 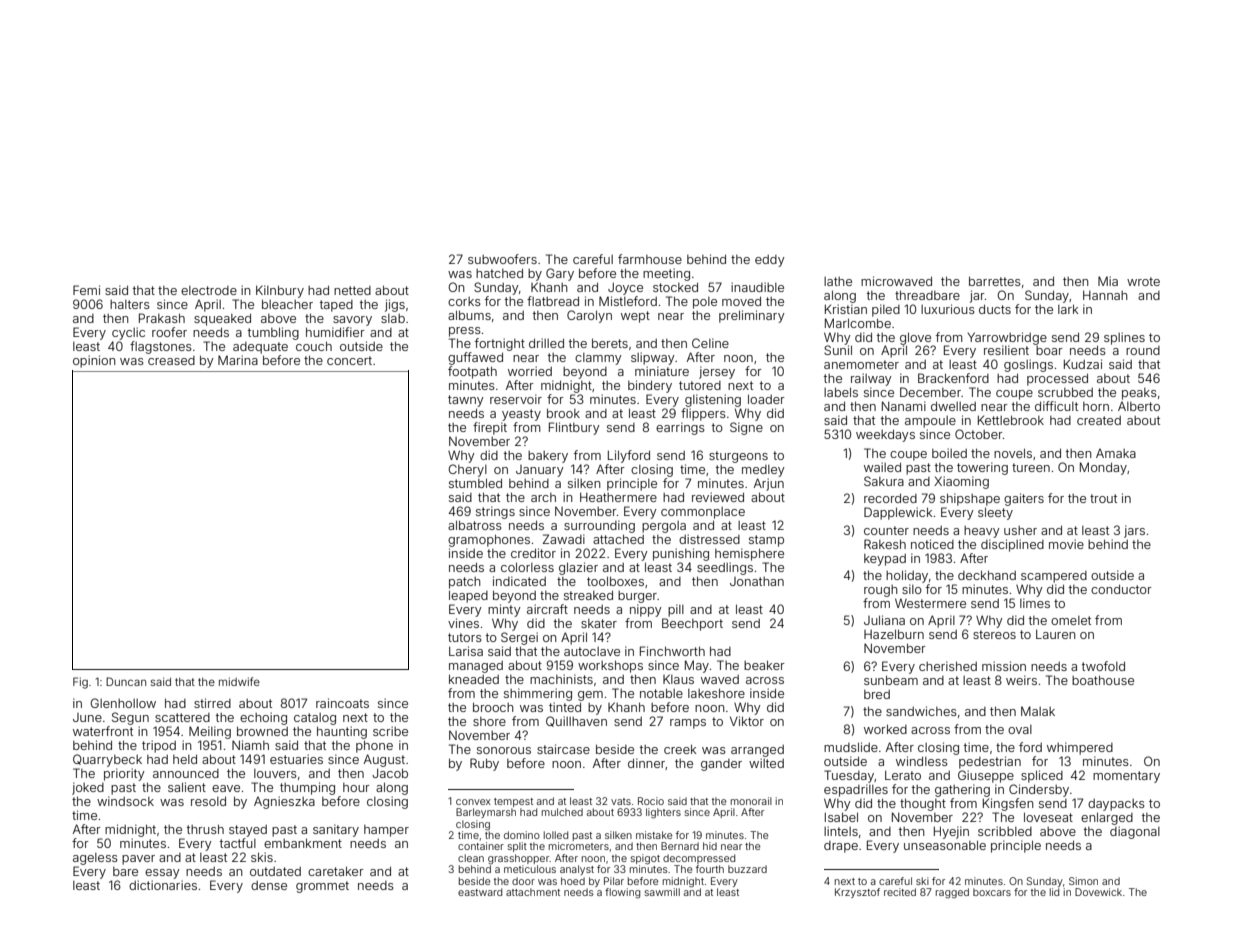 I want to click on Kilnbury, so click(x=280, y=291).
